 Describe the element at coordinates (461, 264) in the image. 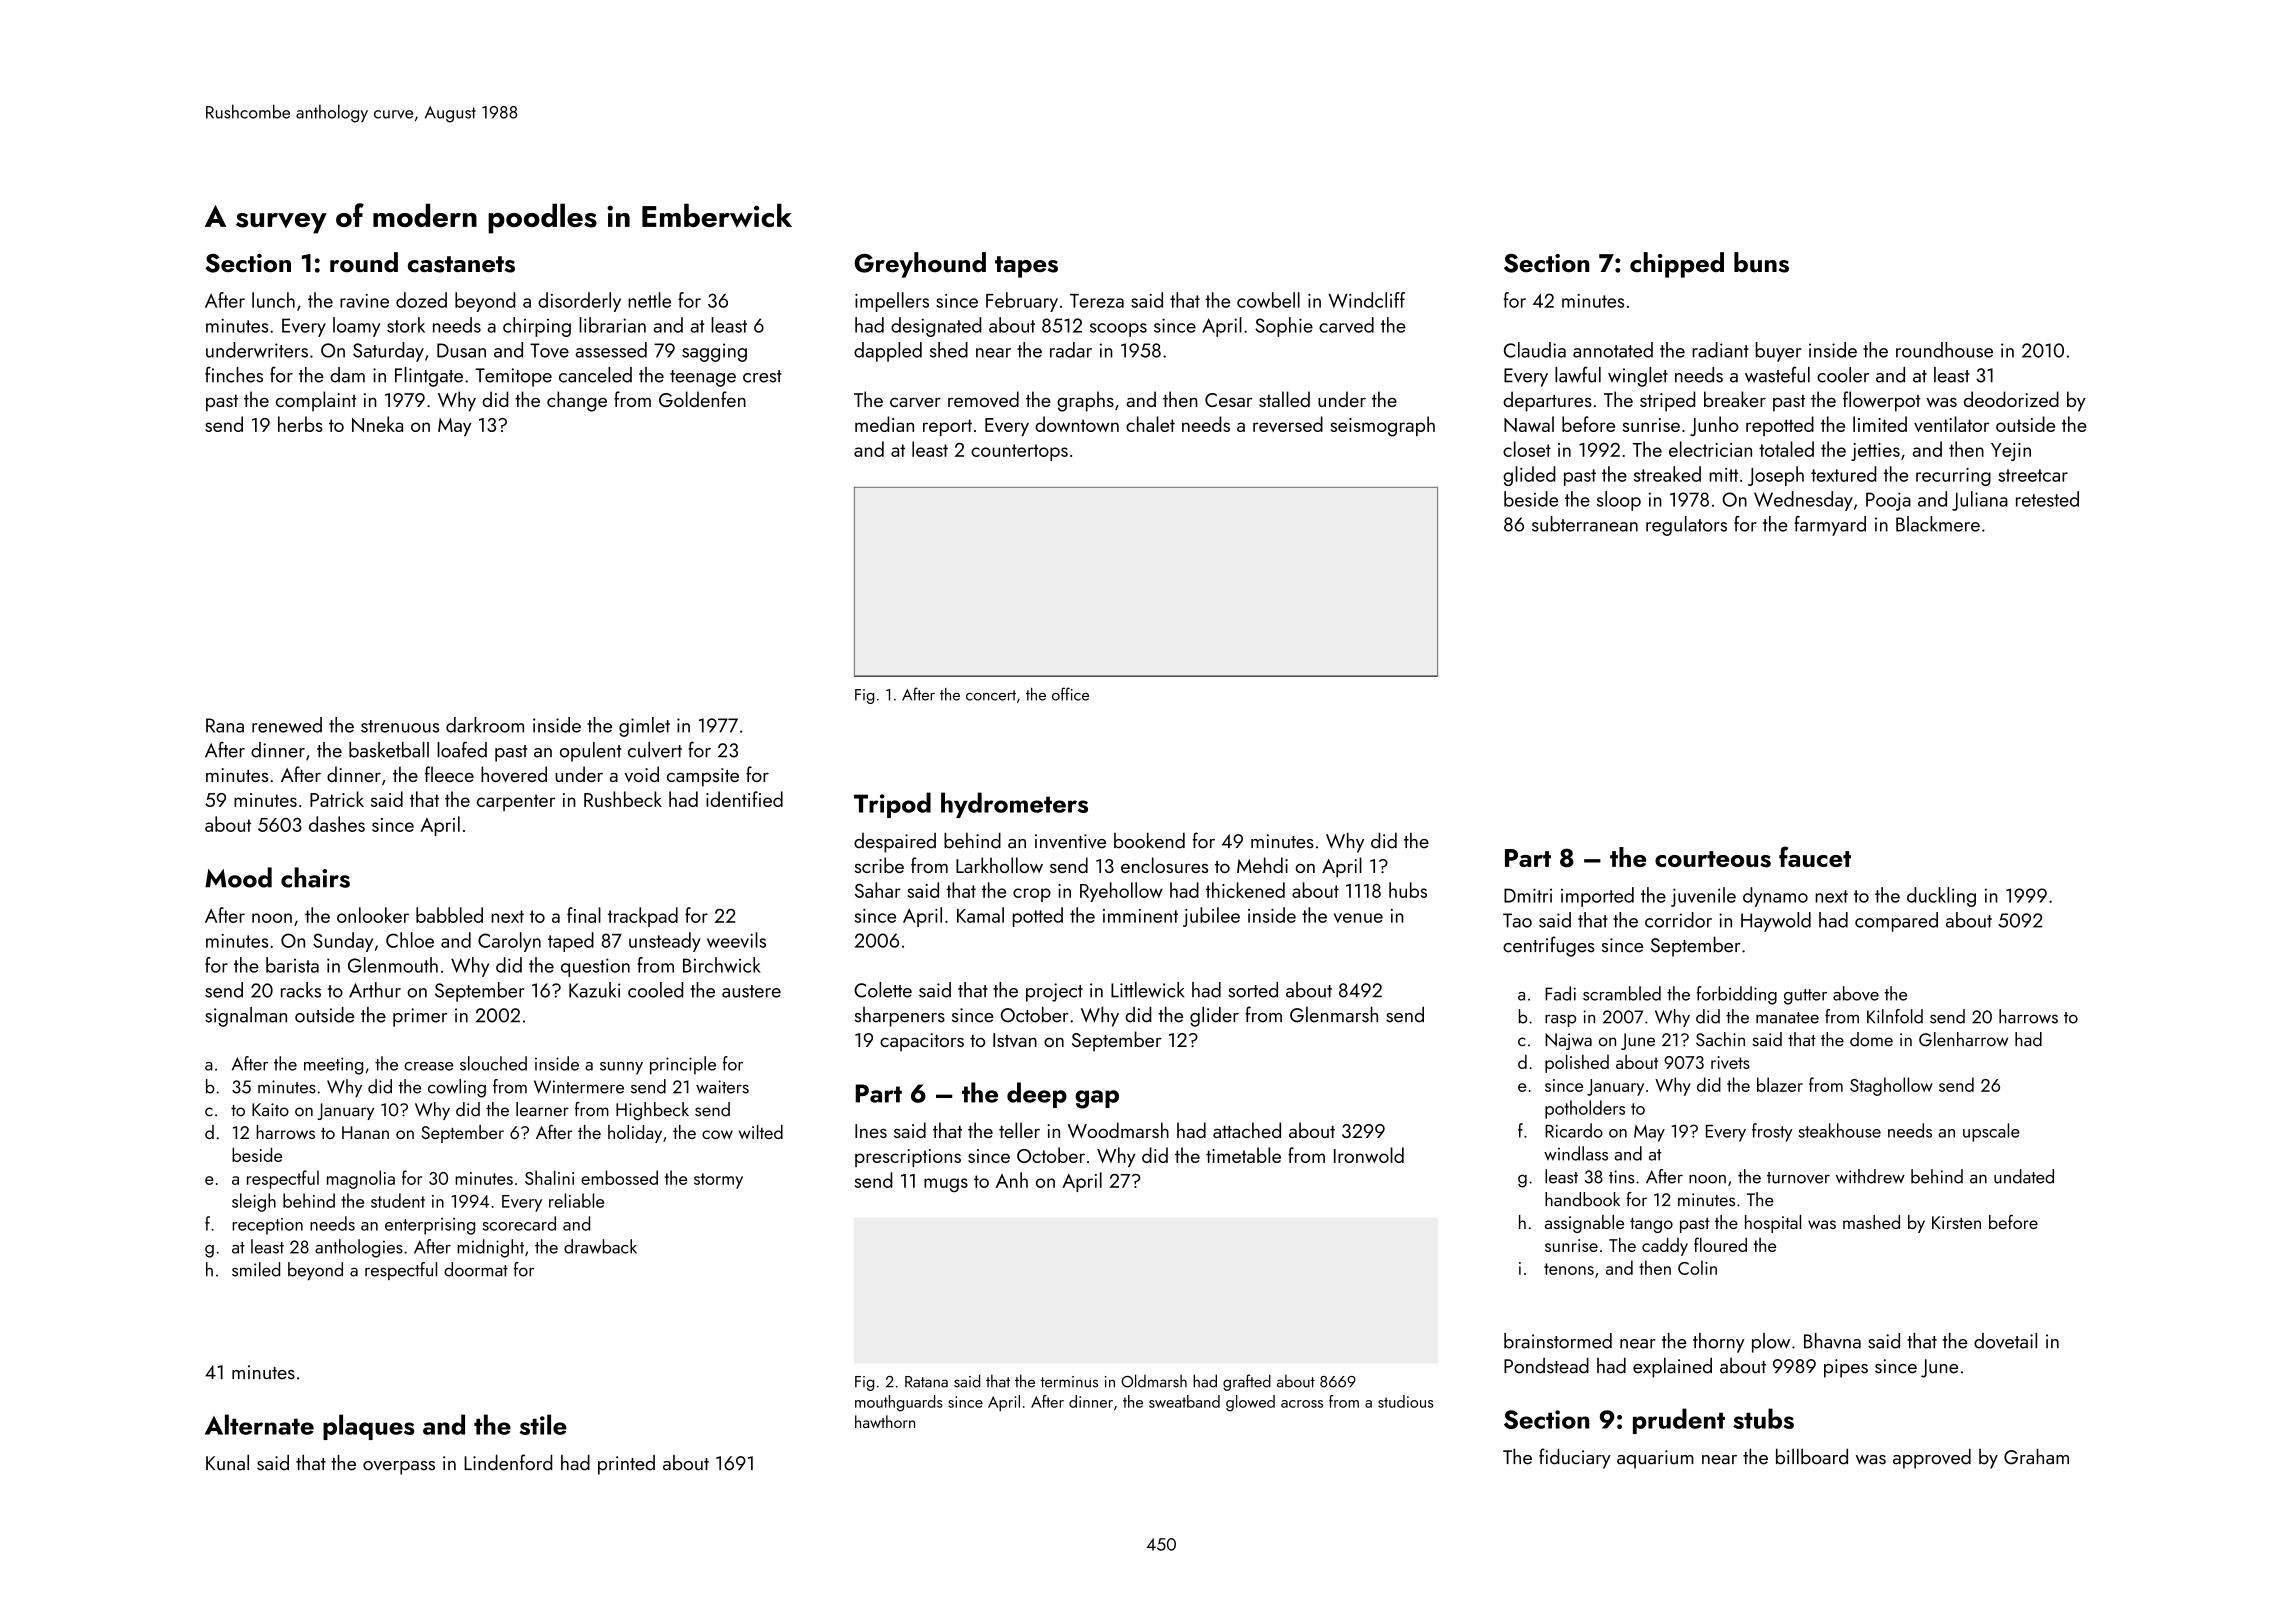

I see `castanets` at that location.
